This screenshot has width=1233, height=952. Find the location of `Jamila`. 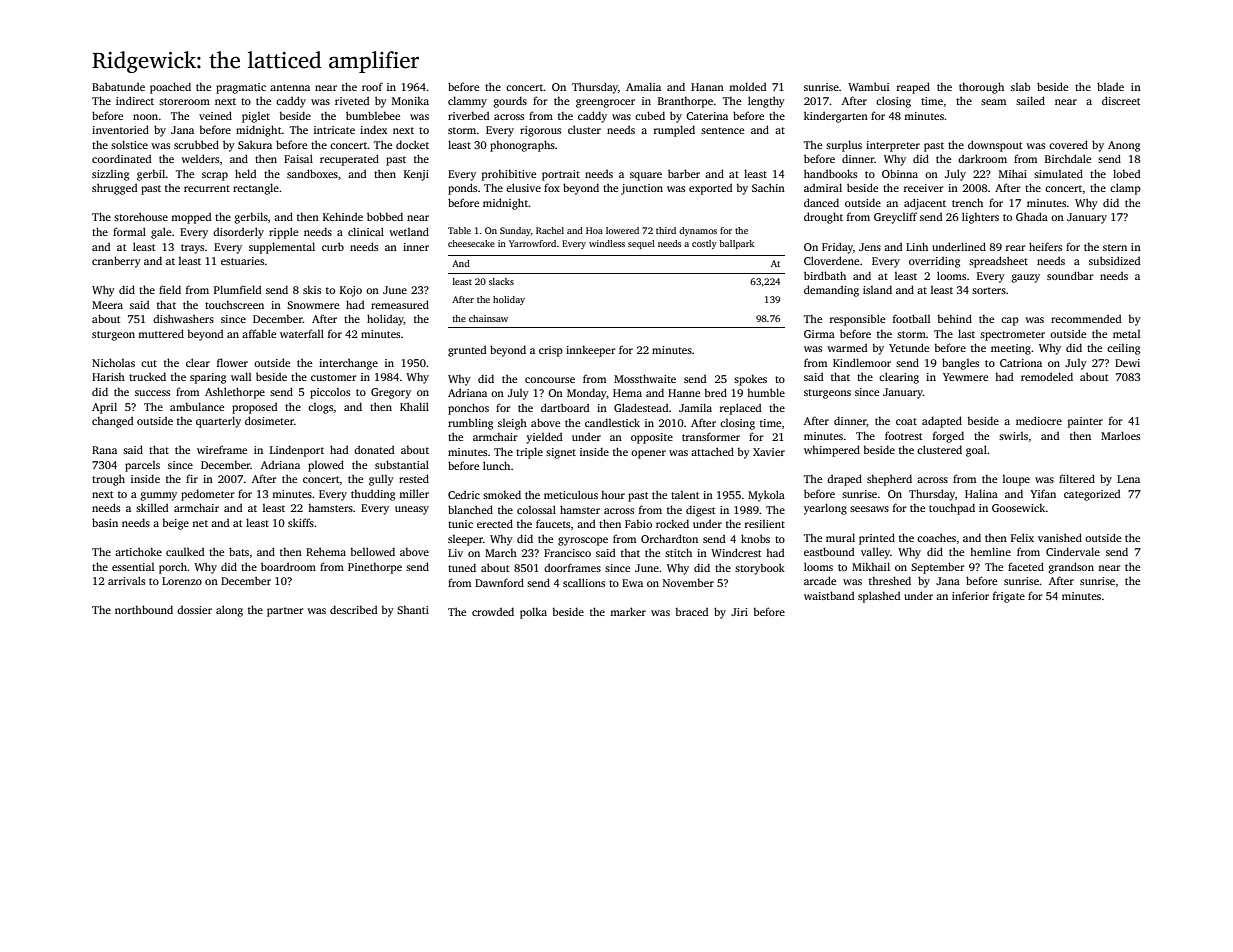

Jamila is located at coordinates (695, 407).
